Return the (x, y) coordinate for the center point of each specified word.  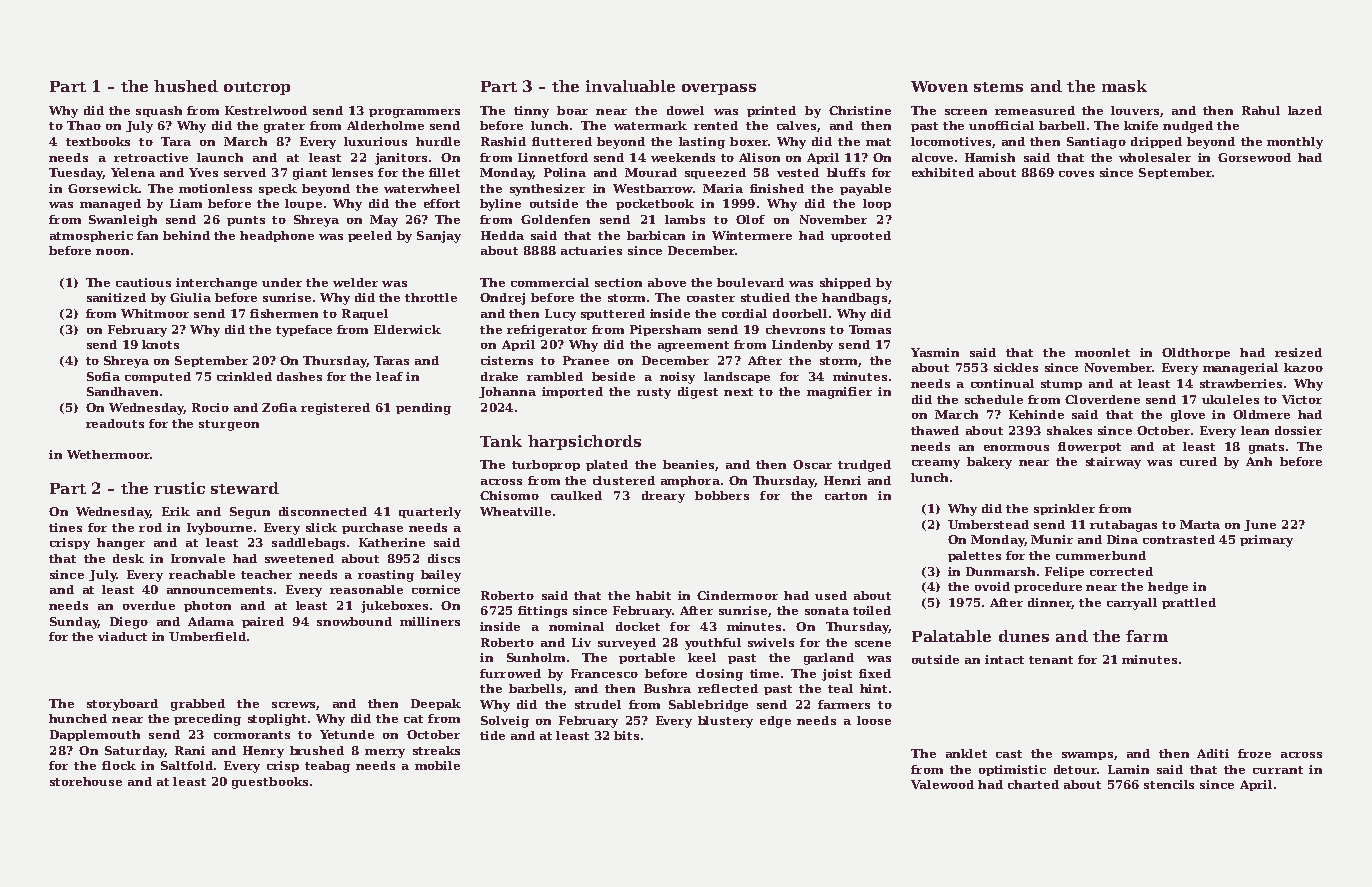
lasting (702, 143)
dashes (299, 376)
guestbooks (270, 783)
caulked (576, 495)
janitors (401, 159)
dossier (1298, 430)
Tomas (870, 329)
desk (128, 558)
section (618, 282)
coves (1076, 174)
